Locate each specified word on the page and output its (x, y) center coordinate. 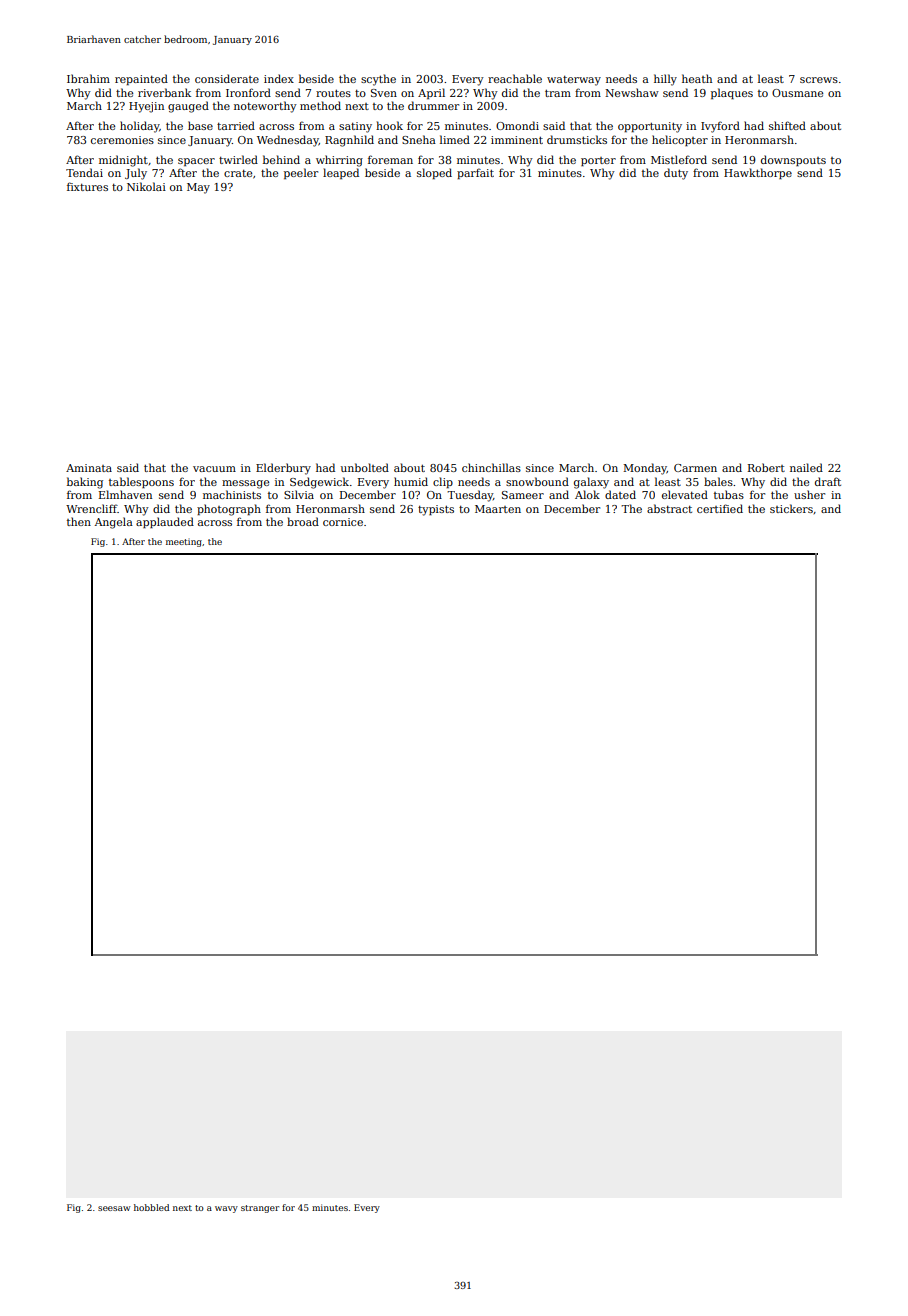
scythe (378, 80)
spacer (196, 162)
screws (819, 80)
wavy (226, 1209)
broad (303, 521)
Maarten (498, 509)
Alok (587, 494)
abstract (669, 508)
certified (720, 508)
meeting (184, 543)
